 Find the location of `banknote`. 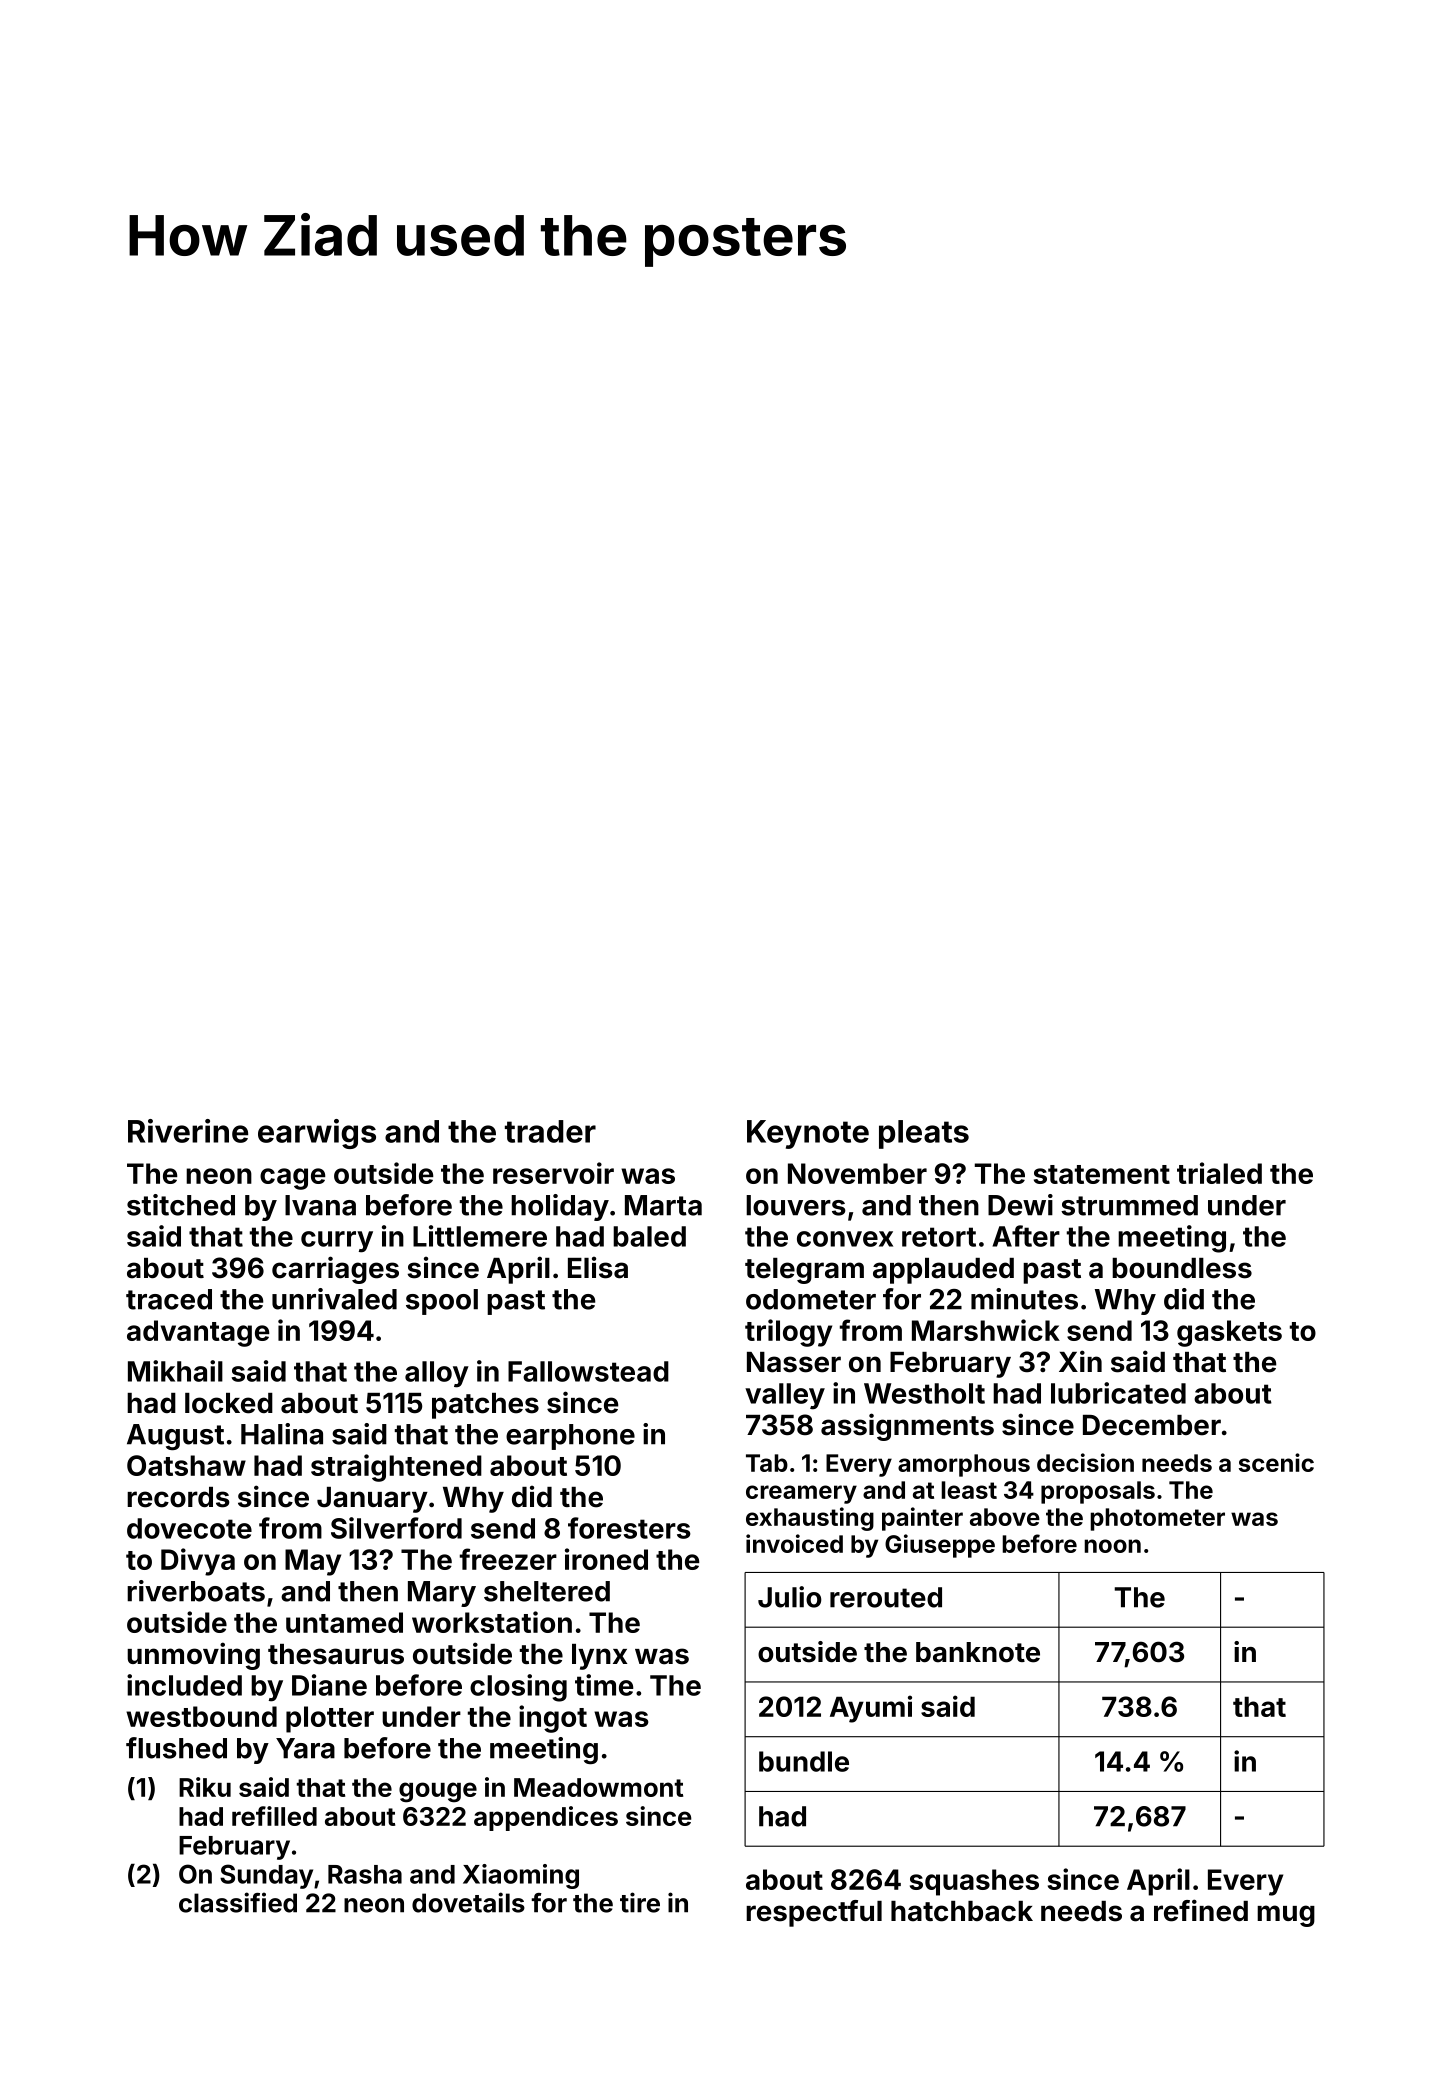

banknote is located at coordinates (978, 1652).
